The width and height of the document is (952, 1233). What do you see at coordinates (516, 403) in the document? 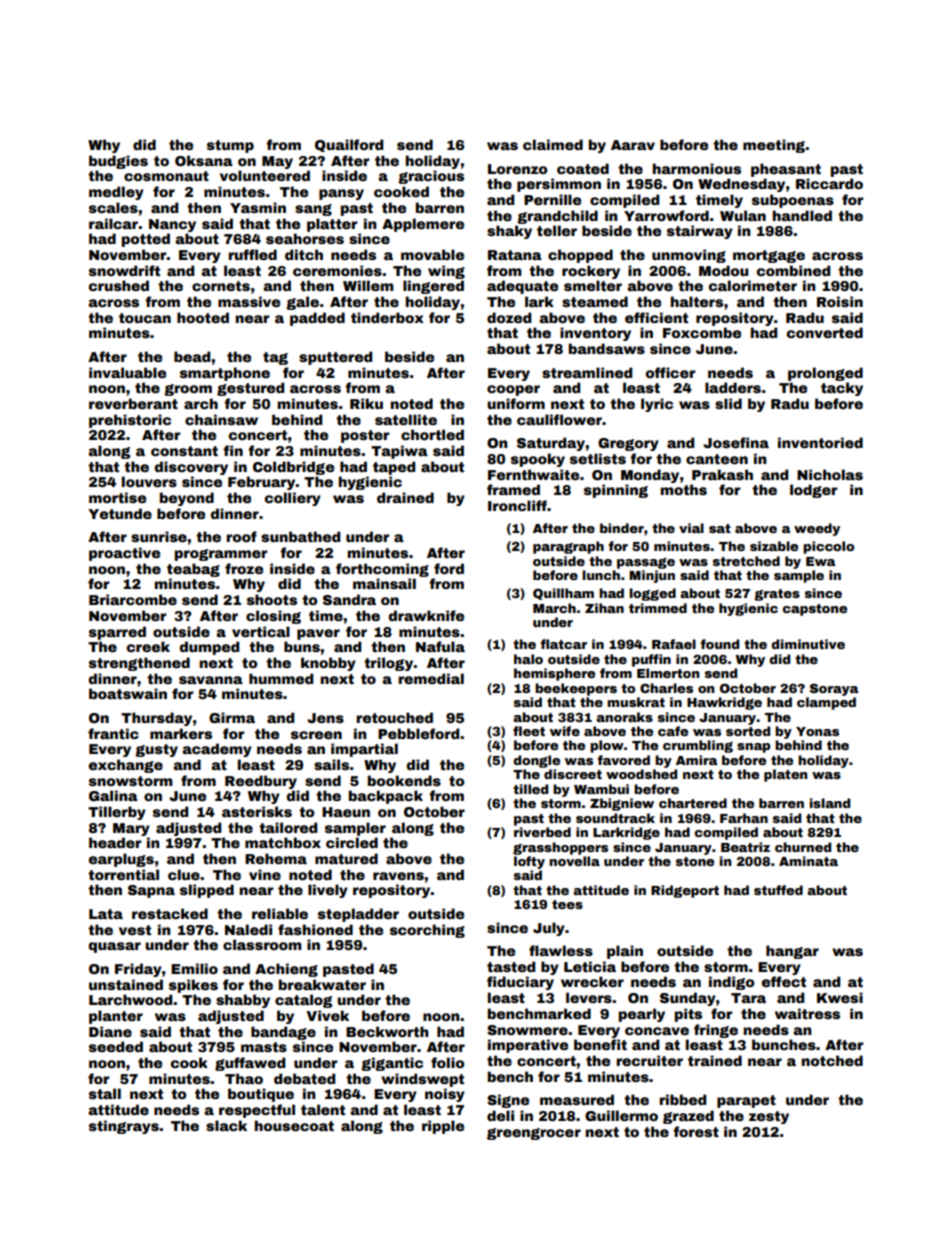
I see `uniform` at bounding box center [516, 403].
